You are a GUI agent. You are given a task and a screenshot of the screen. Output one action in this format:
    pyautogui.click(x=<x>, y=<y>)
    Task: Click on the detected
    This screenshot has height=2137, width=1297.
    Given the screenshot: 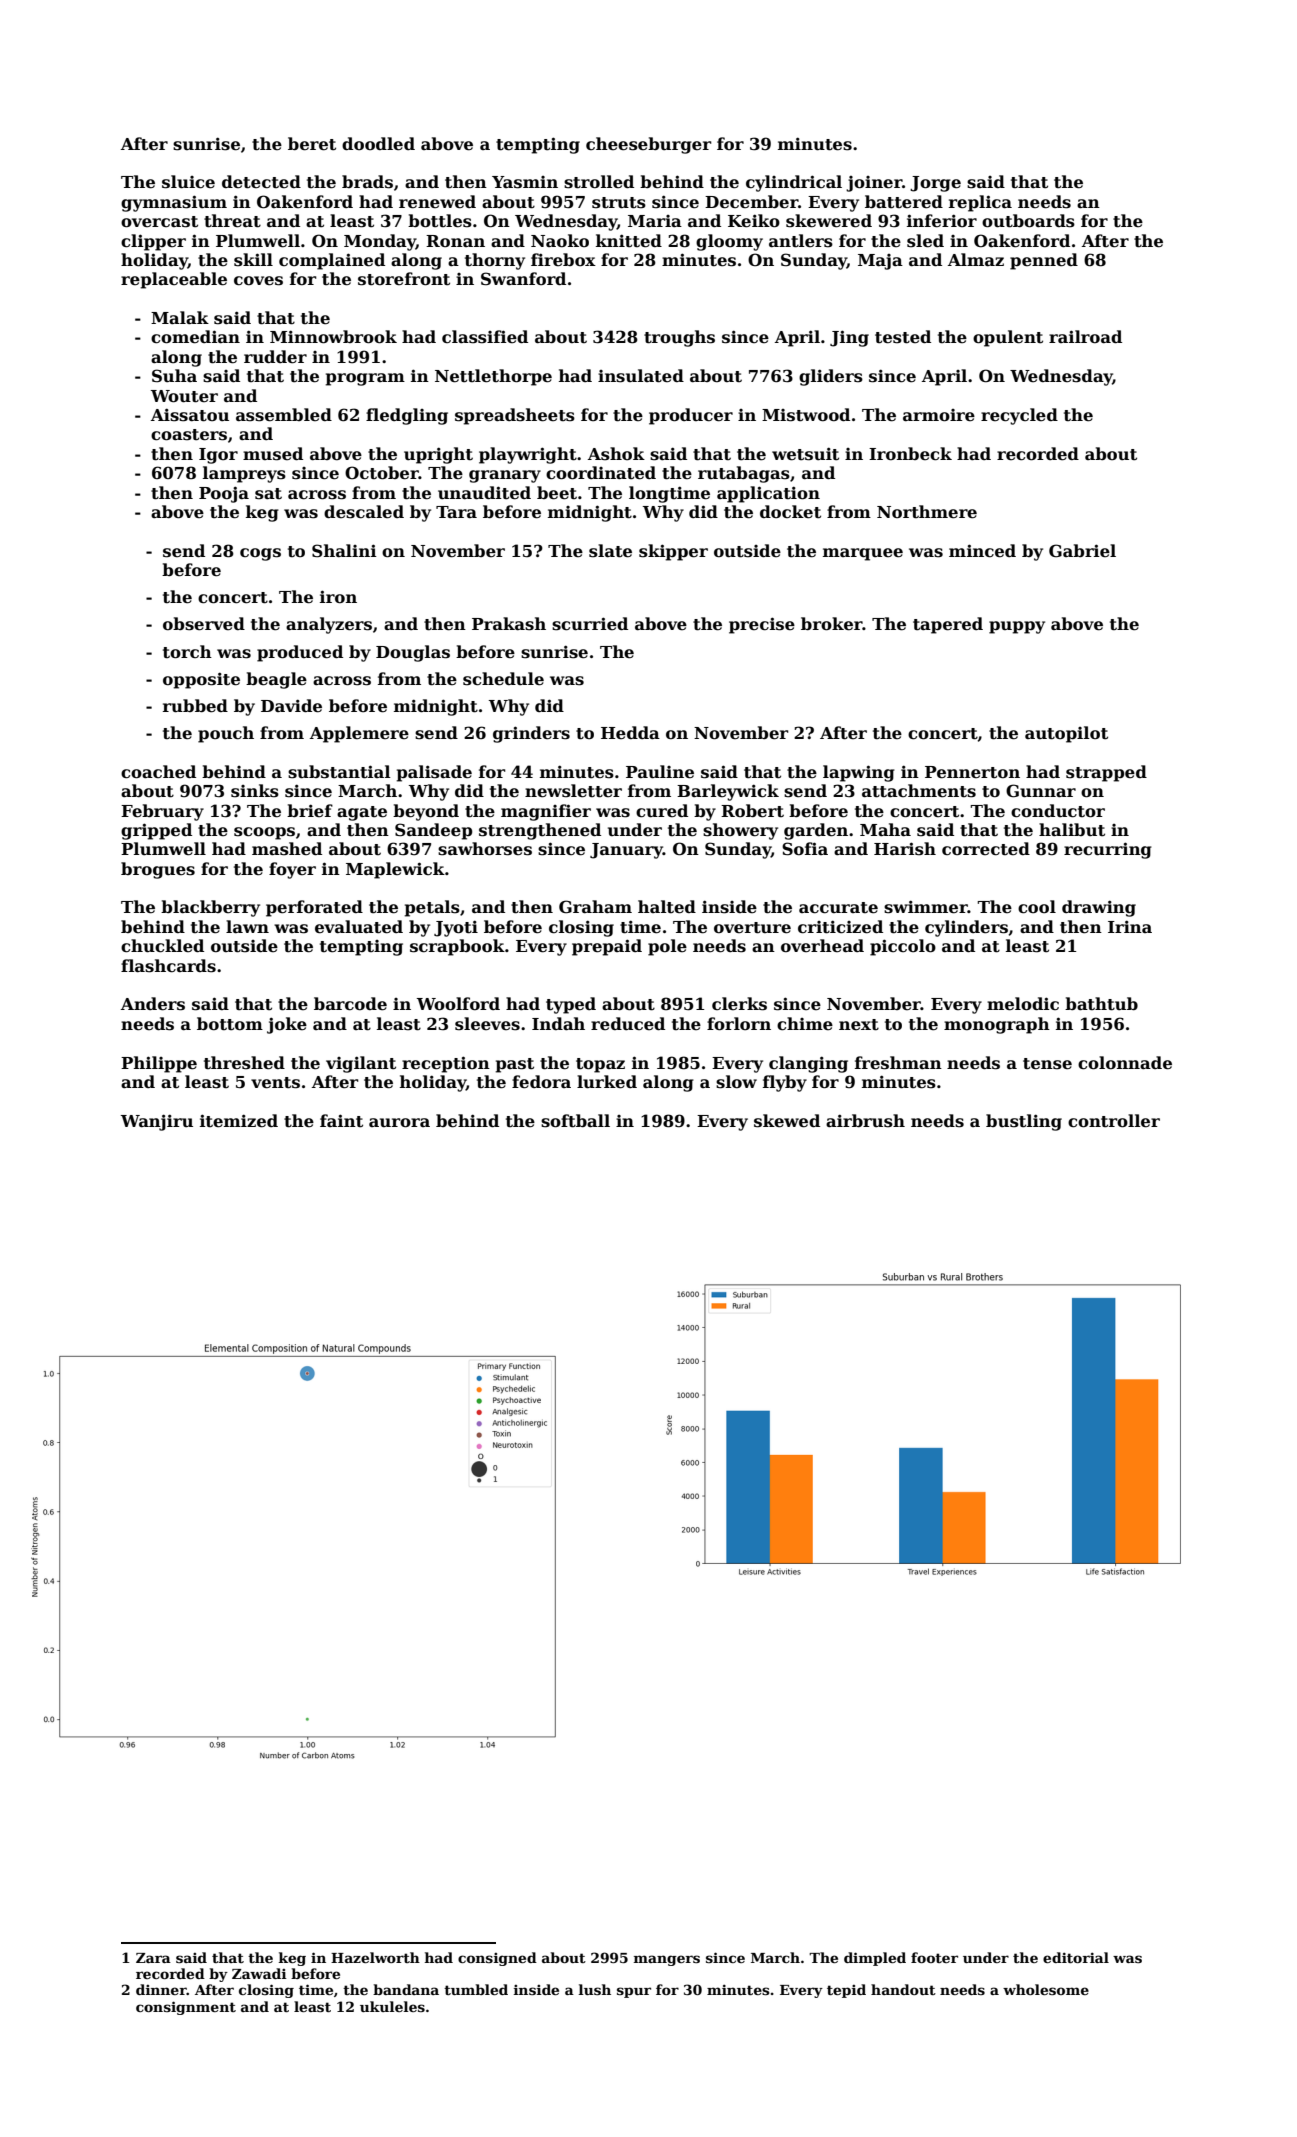 What is the action you would take?
    pyautogui.click(x=261, y=182)
